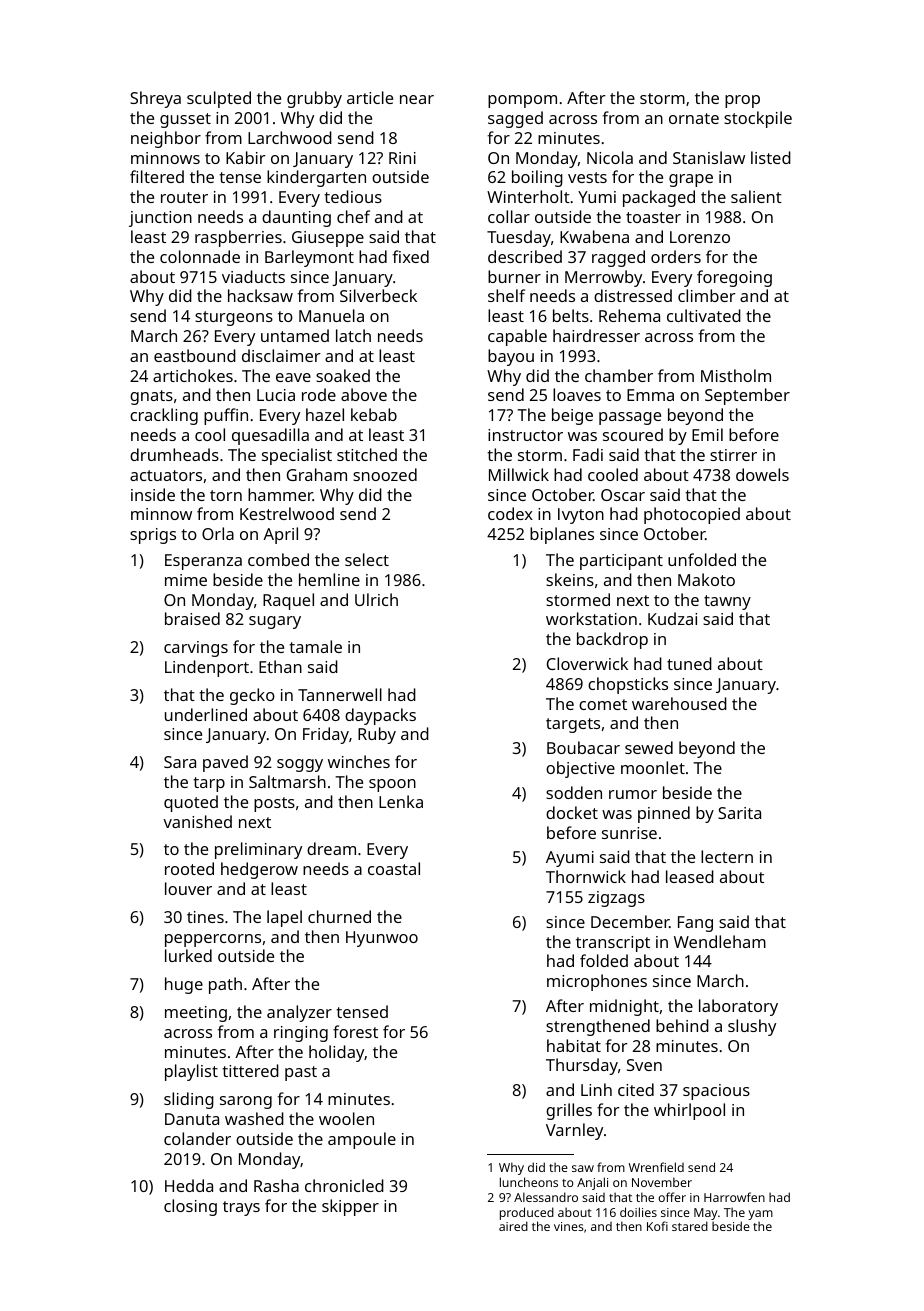 This page has height=1311, width=924. Describe the element at coordinates (738, 1007) in the page. I see `laboratory` at that location.
